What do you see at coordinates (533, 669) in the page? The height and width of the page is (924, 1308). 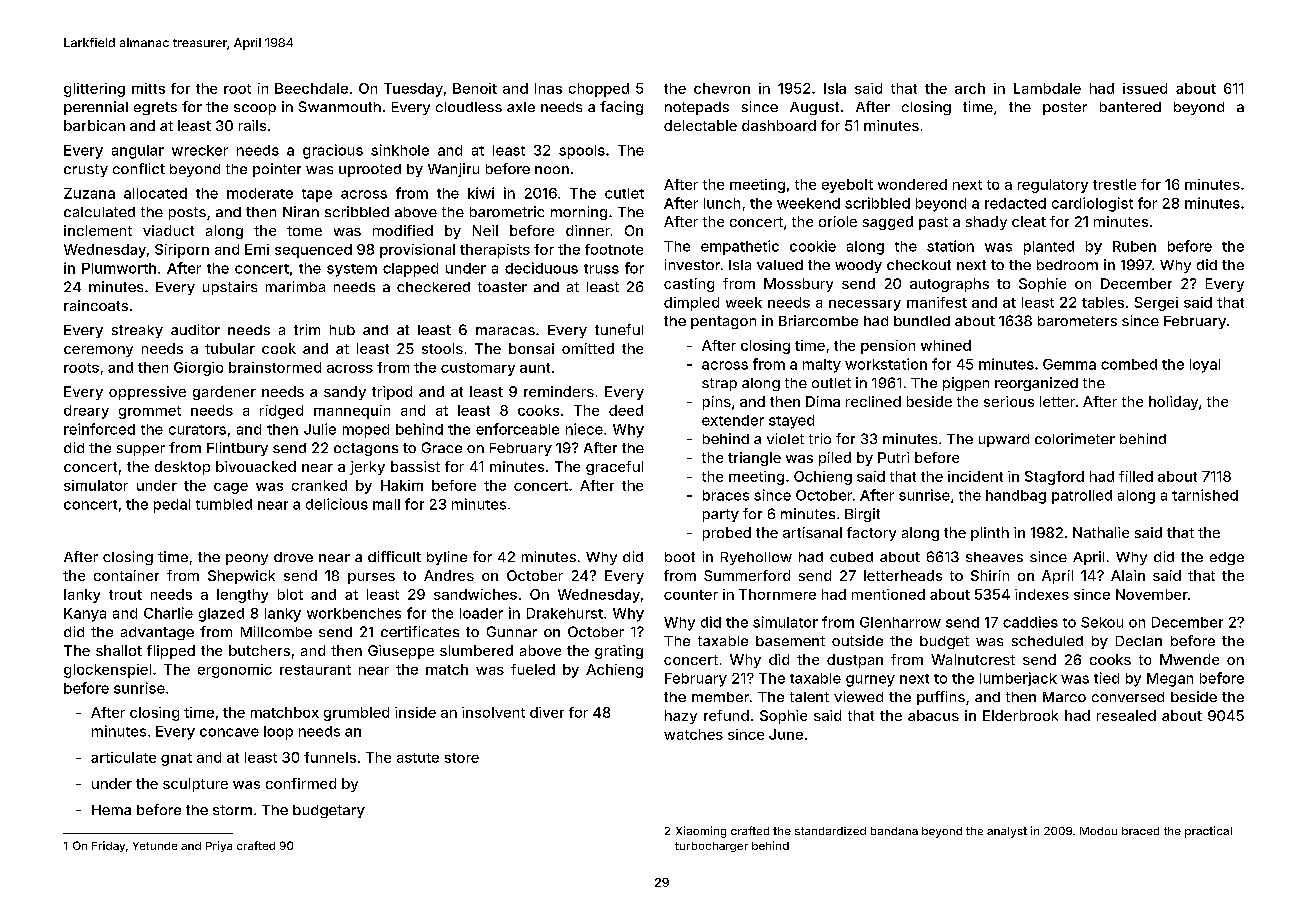 I see `fueled` at bounding box center [533, 669].
